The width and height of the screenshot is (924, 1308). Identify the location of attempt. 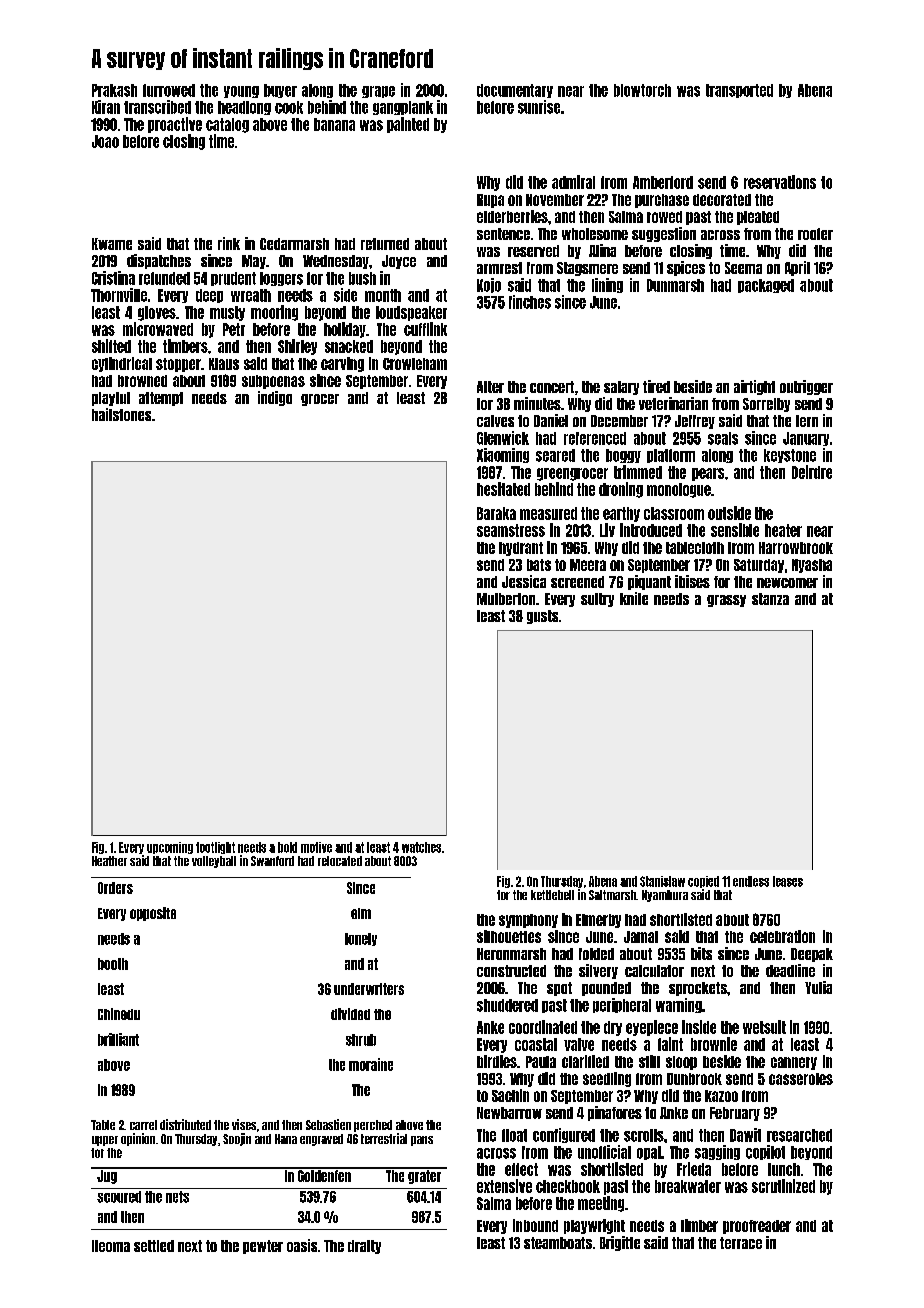
(161, 399).
